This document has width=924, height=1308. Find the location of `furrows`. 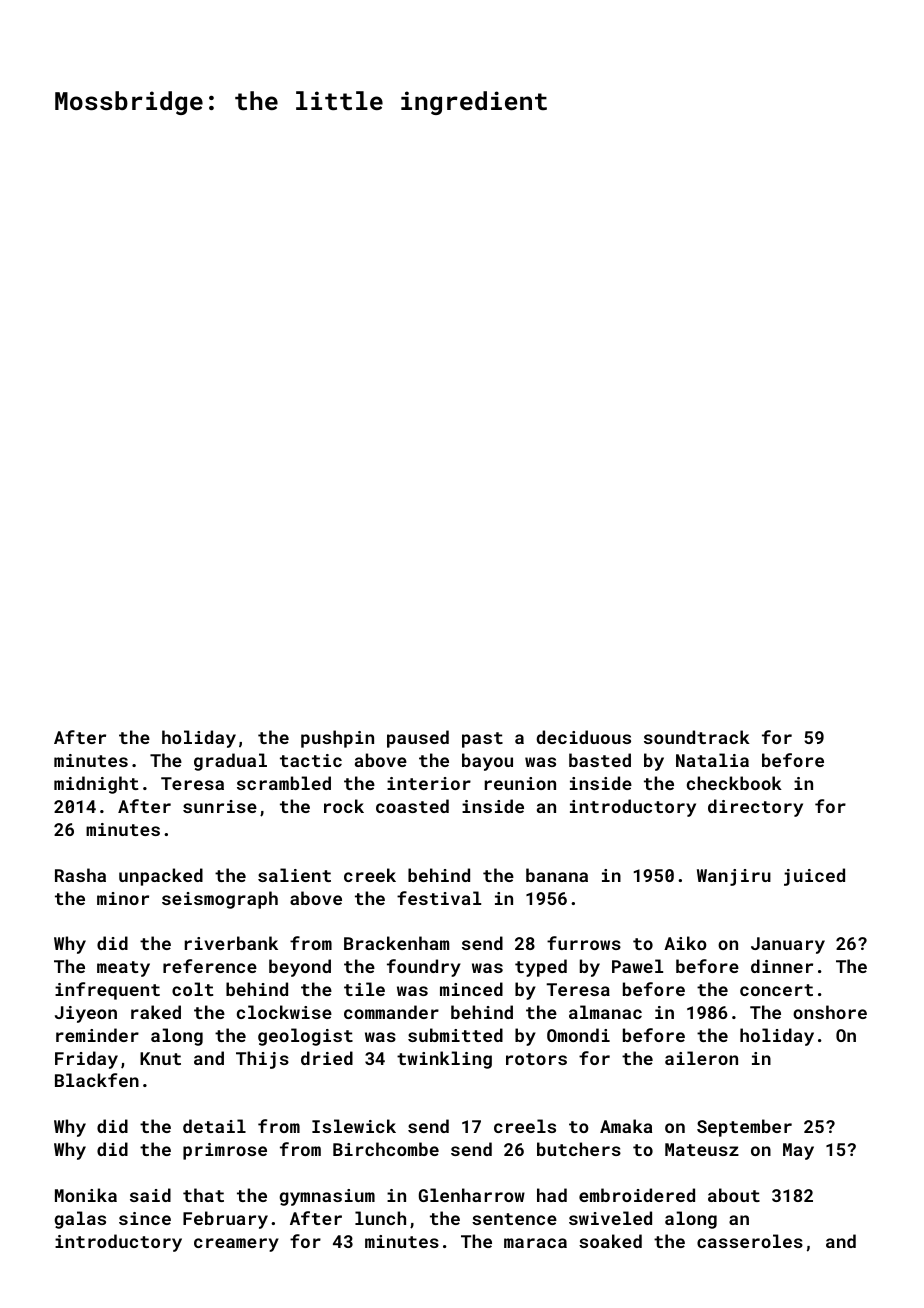

furrows is located at coordinates (584, 943).
